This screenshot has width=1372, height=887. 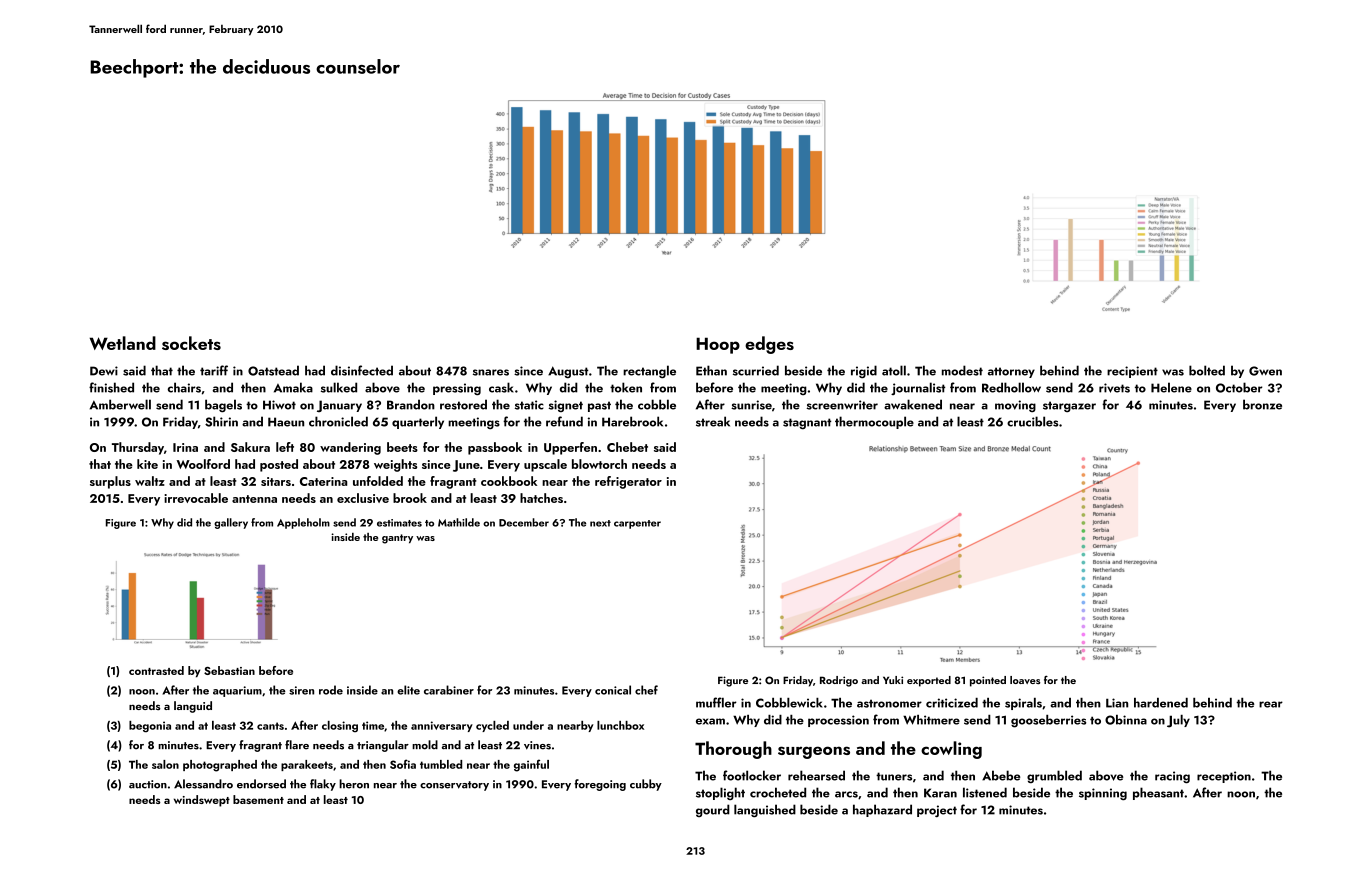 What do you see at coordinates (1069, 406) in the screenshot?
I see `stargazer` at bounding box center [1069, 406].
